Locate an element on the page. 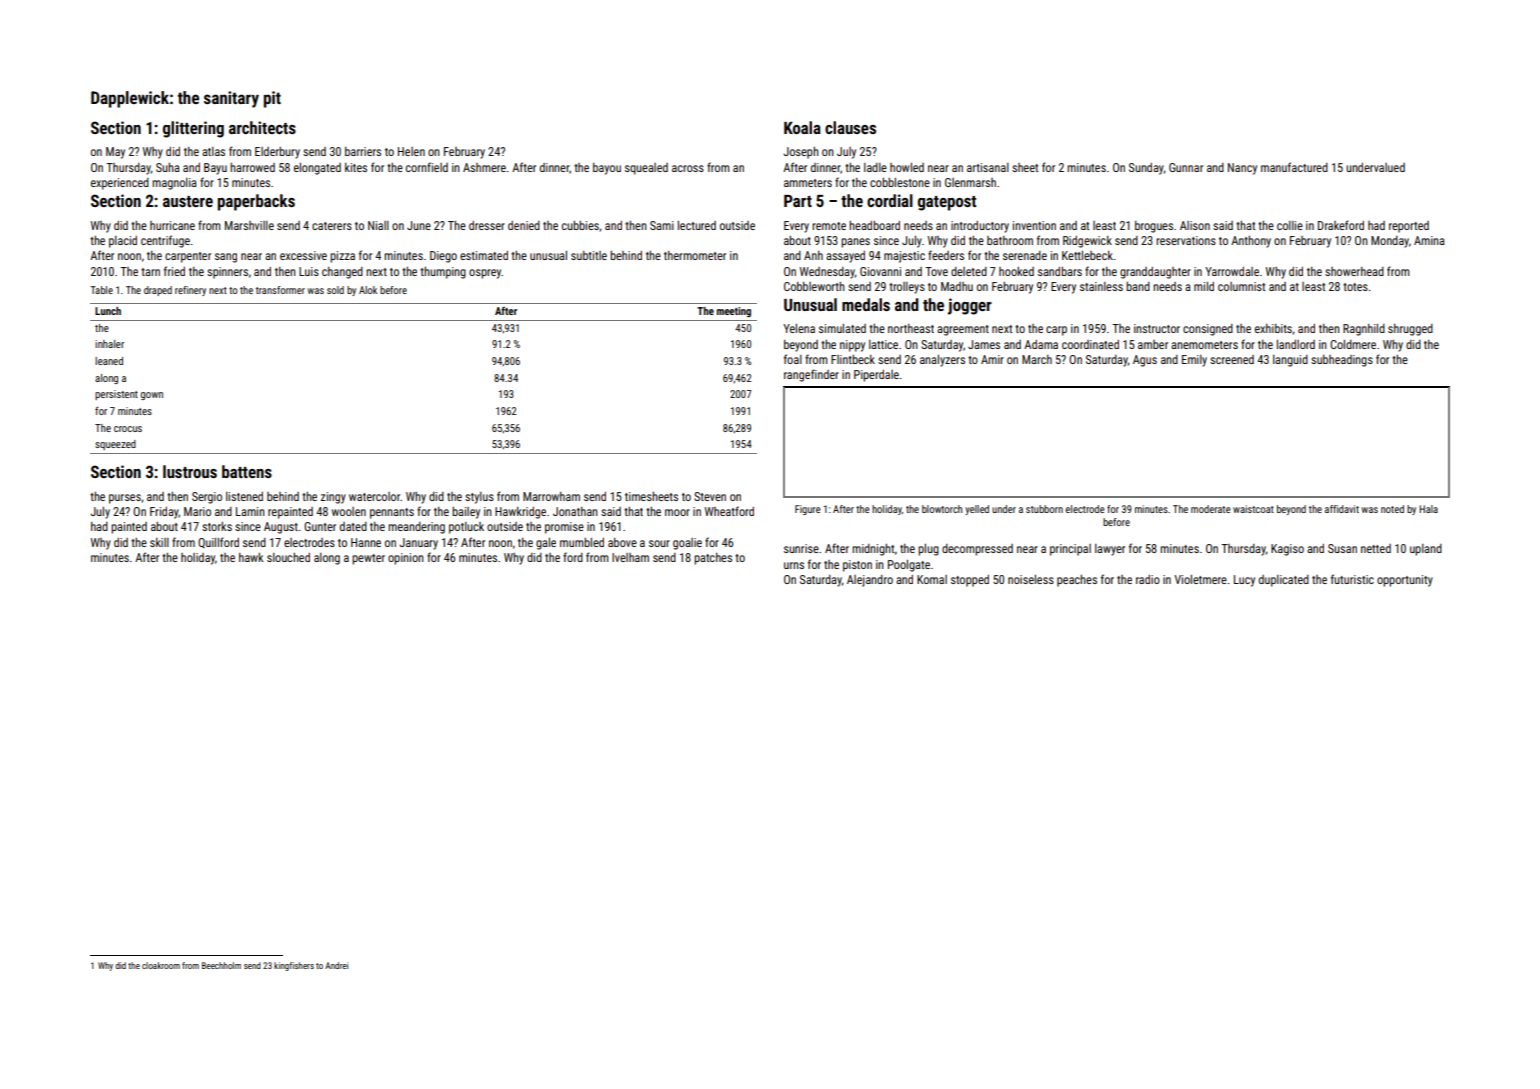 The image size is (1540, 1089). Yarrowdale is located at coordinates (1232, 271).
